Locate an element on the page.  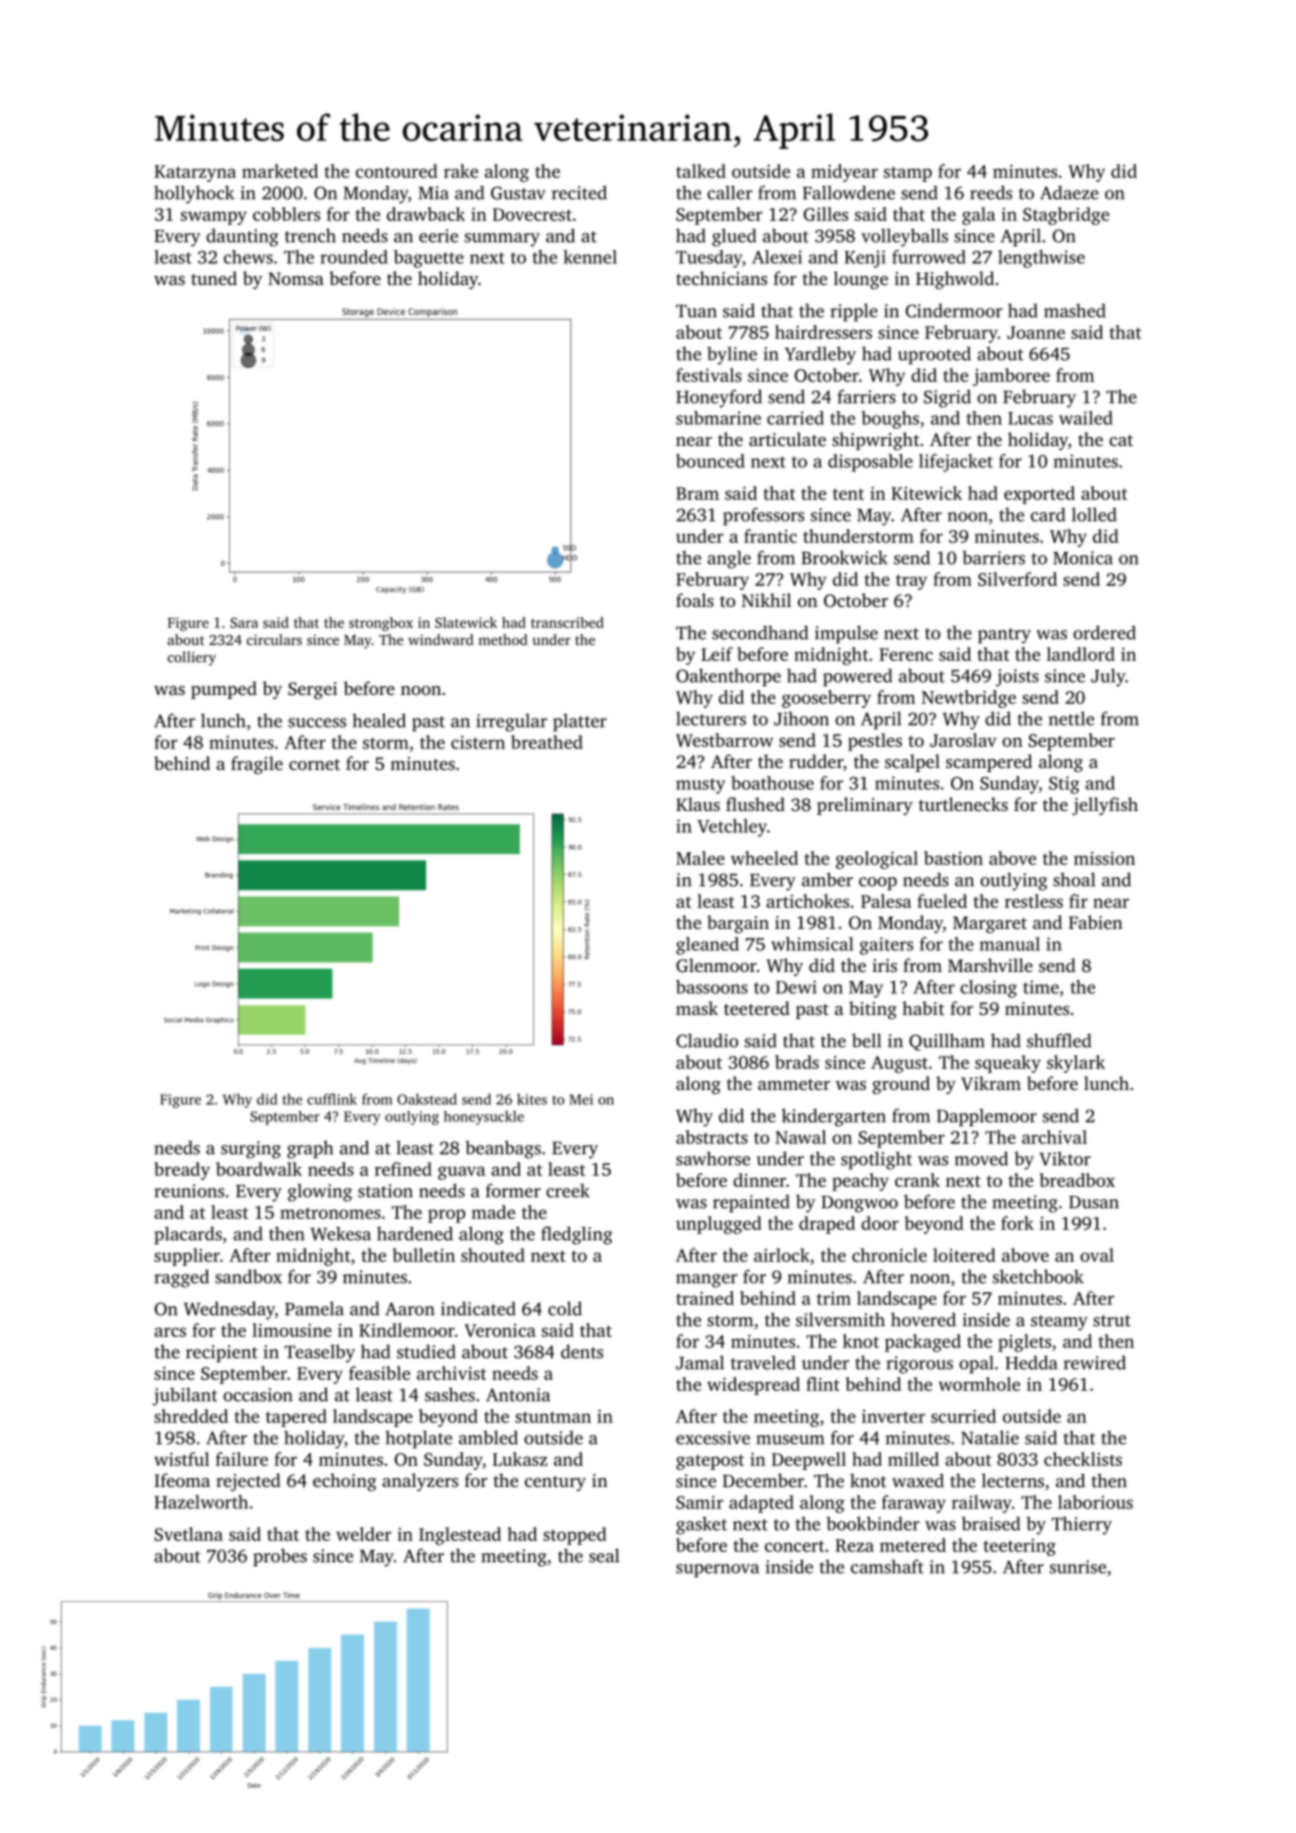
healed is located at coordinates (379, 720).
